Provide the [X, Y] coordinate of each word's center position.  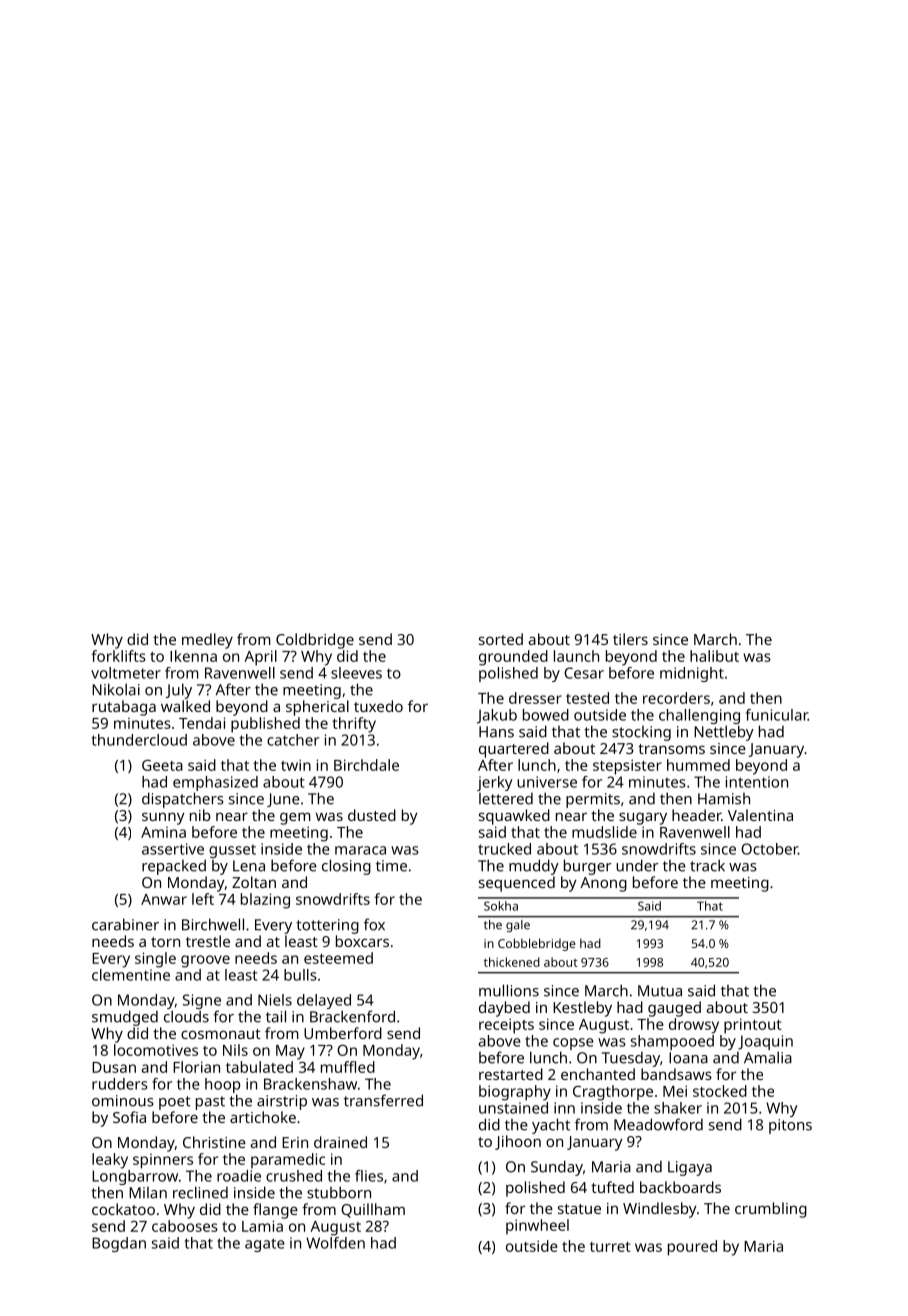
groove [205, 961]
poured [692, 1248]
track [707, 865]
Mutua [660, 991]
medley [207, 641]
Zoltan [254, 882]
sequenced [517, 884]
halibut [714, 656]
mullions [509, 990]
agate [265, 1245]
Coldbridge [315, 641]
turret [610, 1247]
